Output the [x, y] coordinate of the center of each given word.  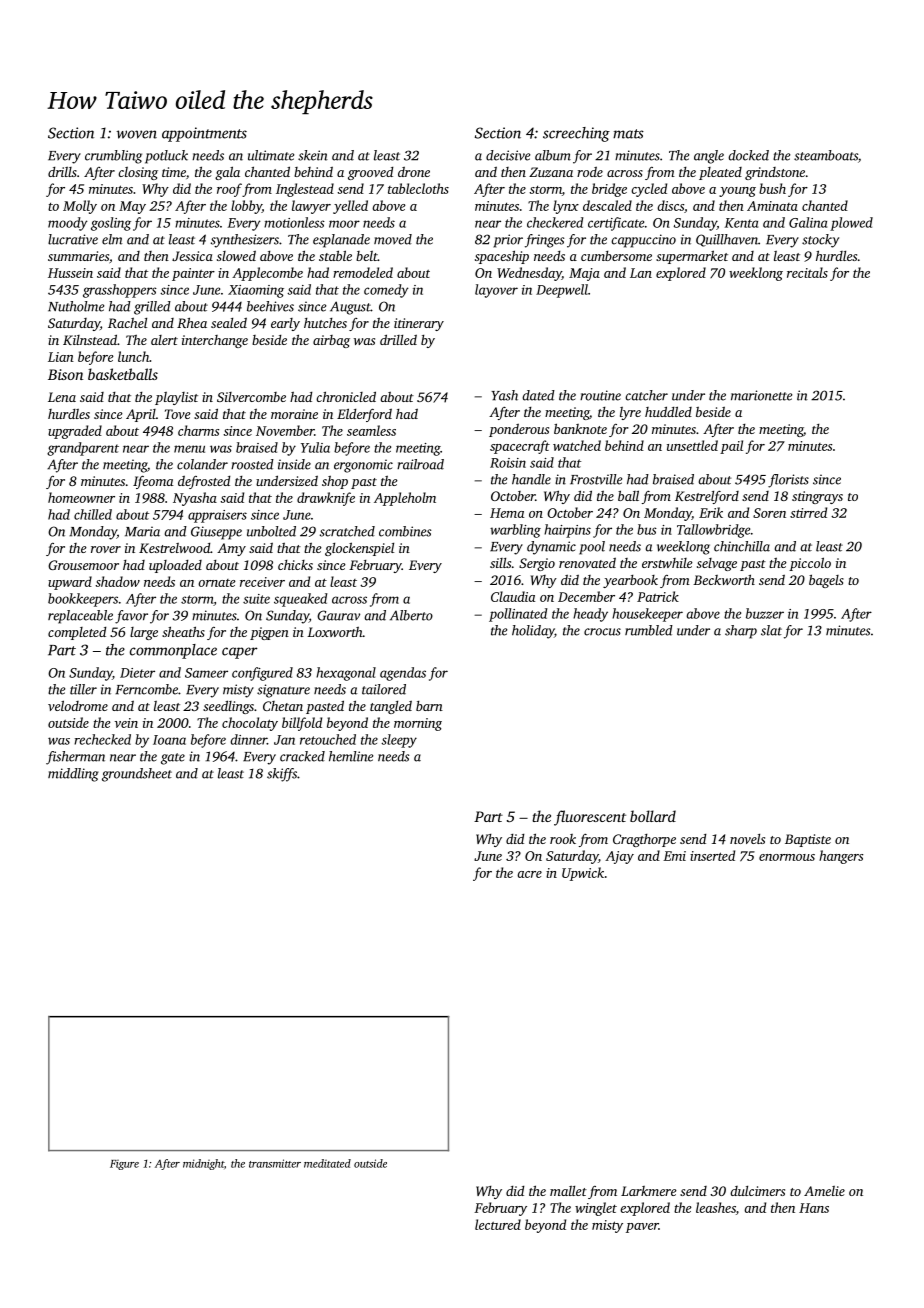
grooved [370, 173]
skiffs [282, 775]
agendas [403, 674]
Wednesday [529, 274]
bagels [826, 581]
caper [240, 653]
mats [628, 134]
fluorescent [590, 818]
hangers [841, 857]
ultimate [271, 155]
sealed [229, 323]
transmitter [275, 1163]
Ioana [169, 740]
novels [747, 839]
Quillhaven [727, 240]
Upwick [583, 874]
